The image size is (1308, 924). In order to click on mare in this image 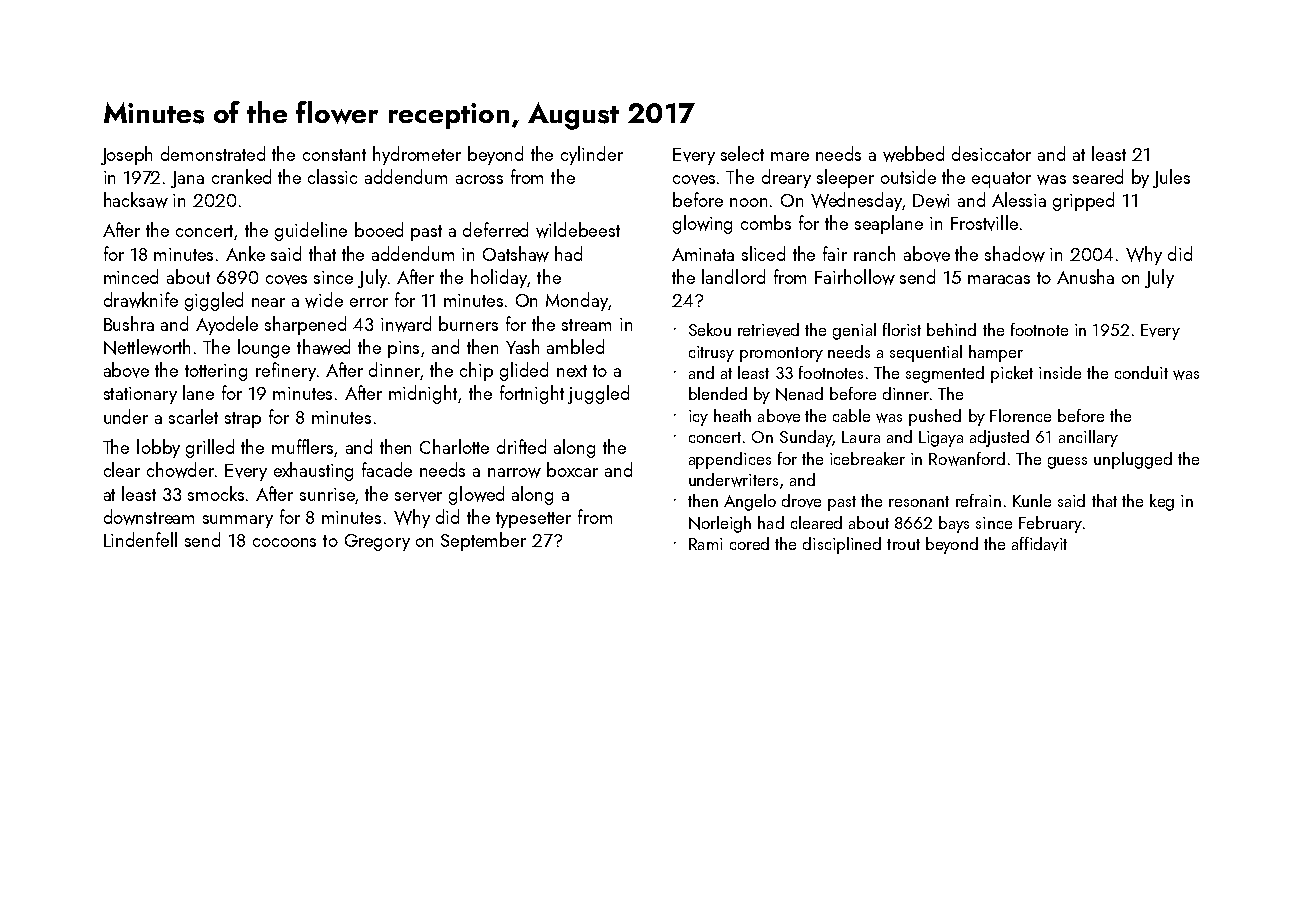, I will do `click(790, 156)`.
